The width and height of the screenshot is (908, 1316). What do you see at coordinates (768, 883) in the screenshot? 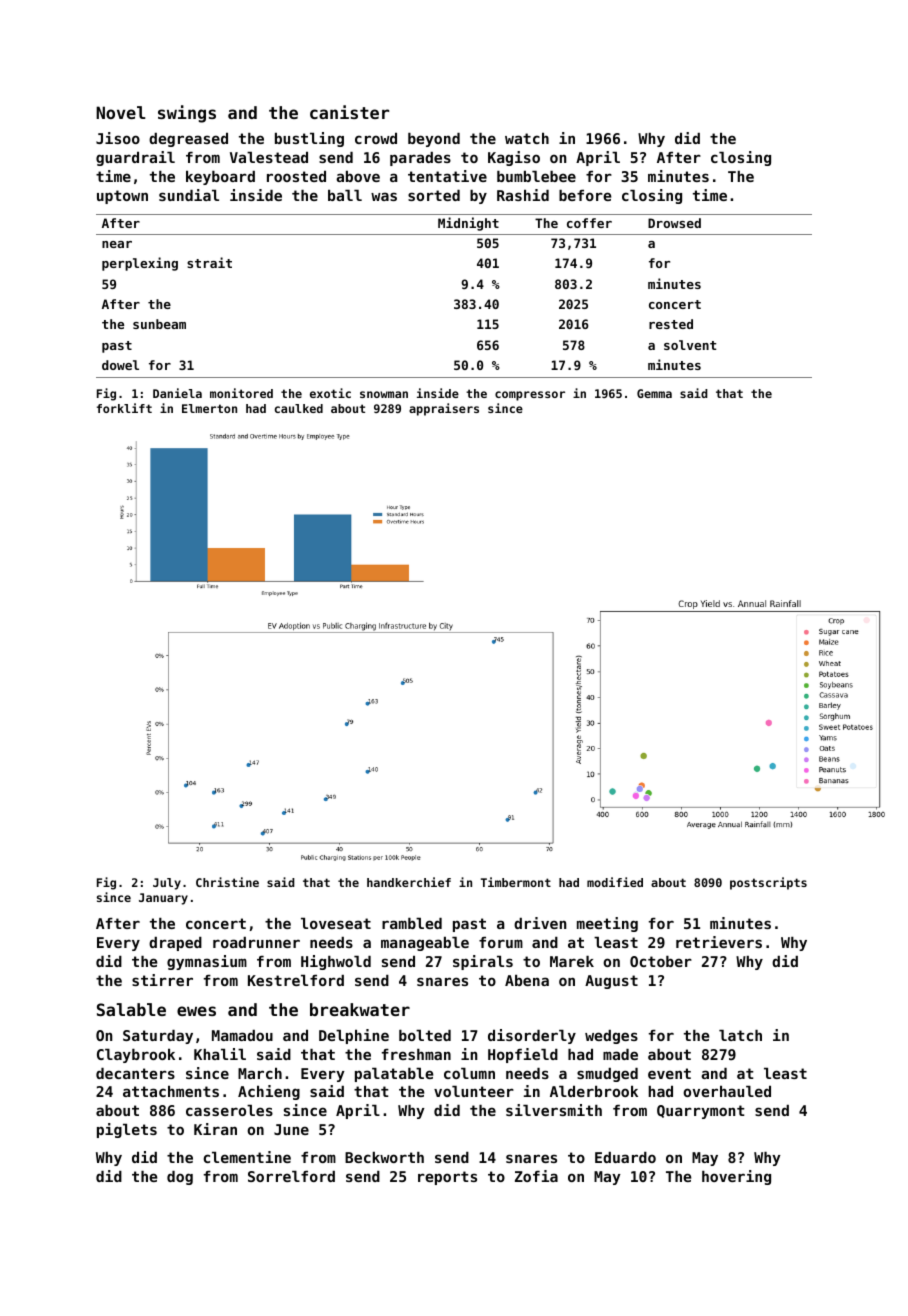
I see `postscripts` at bounding box center [768, 883].
